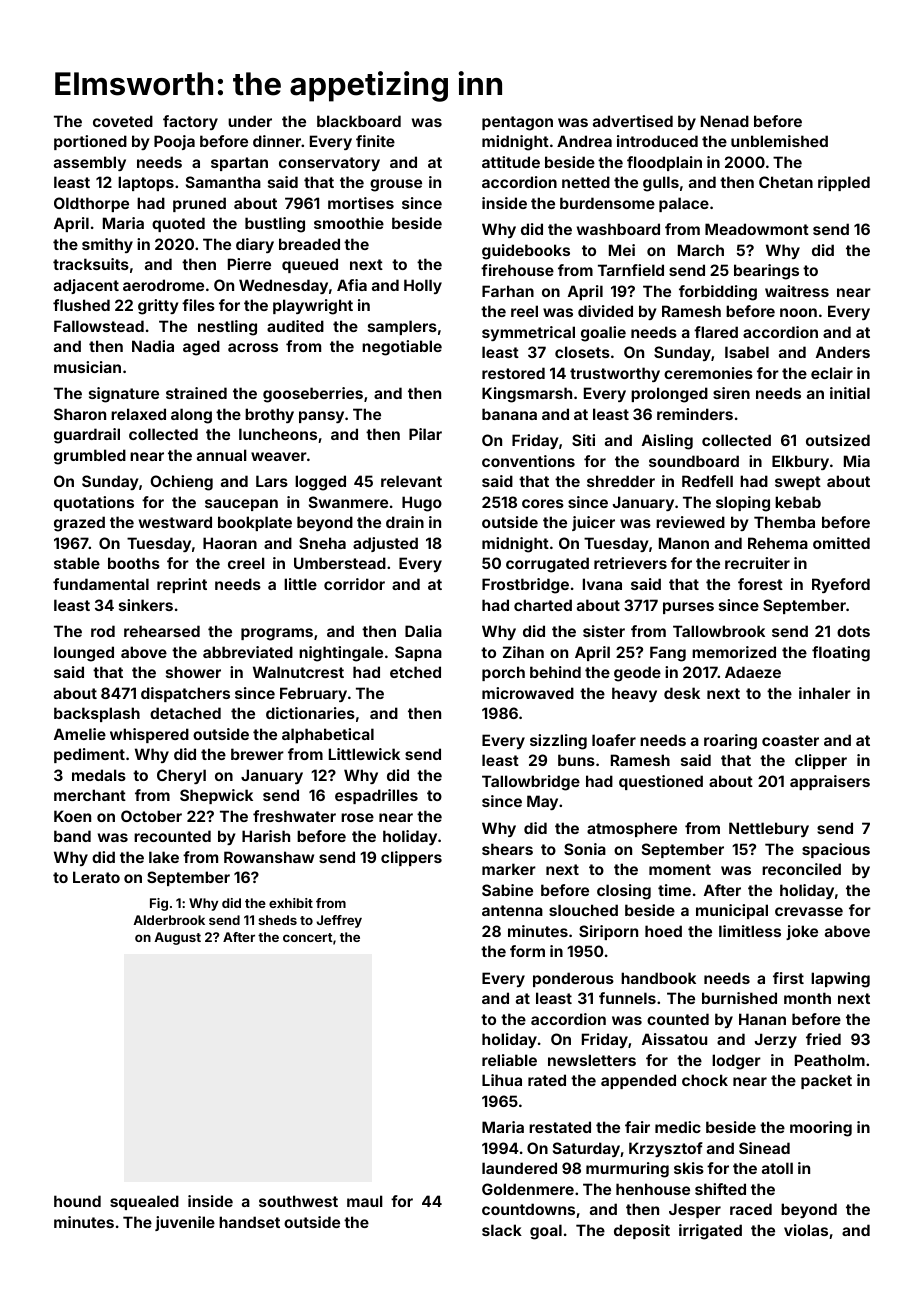 This screenshot has width=924, height=1308. I want to click on pentagon, so click(517, 123).
